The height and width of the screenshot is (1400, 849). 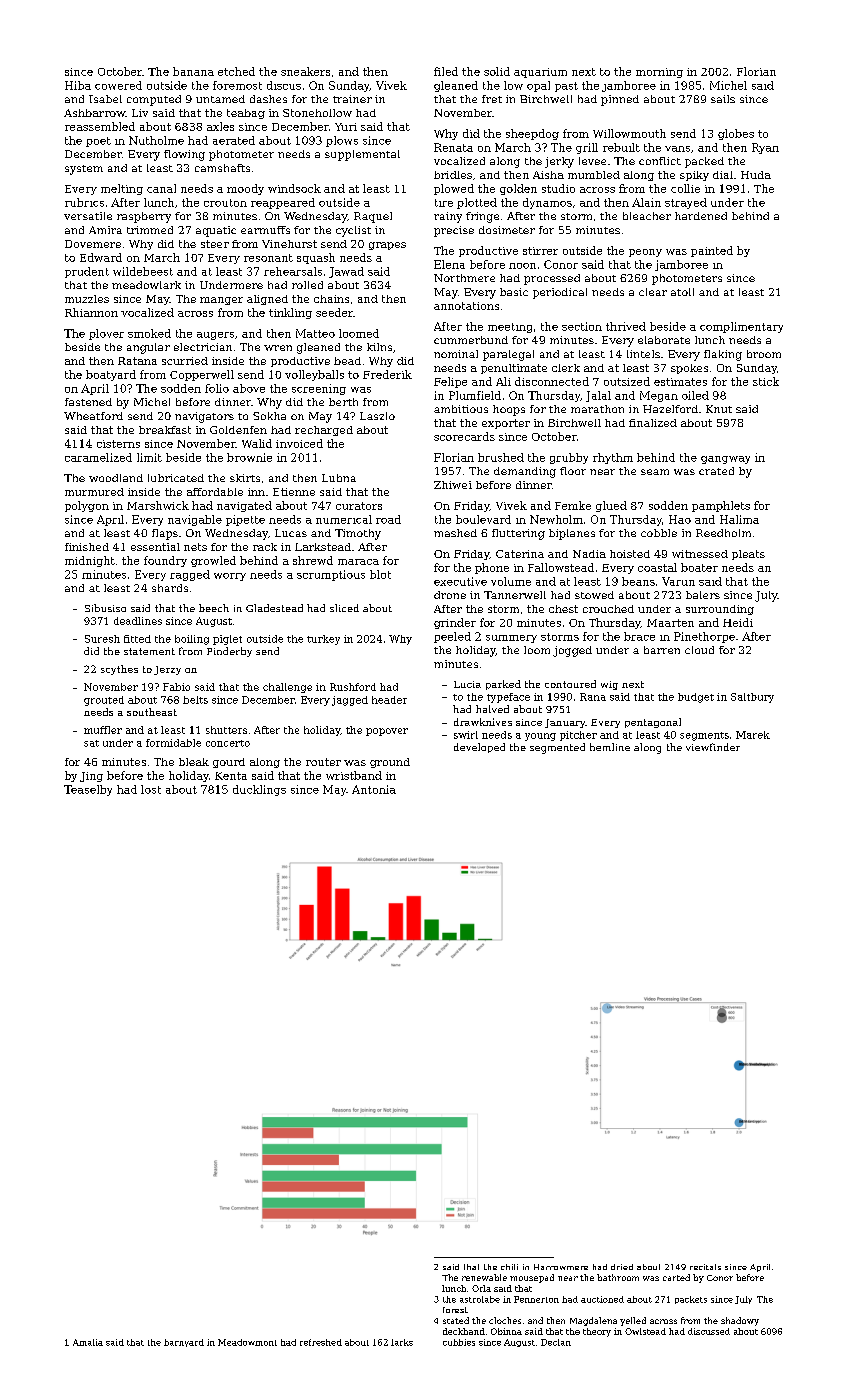 What do you see at coordinates (374, 789) in the screenshot?
I see `Antonia` at bounding box center [374, 789].
